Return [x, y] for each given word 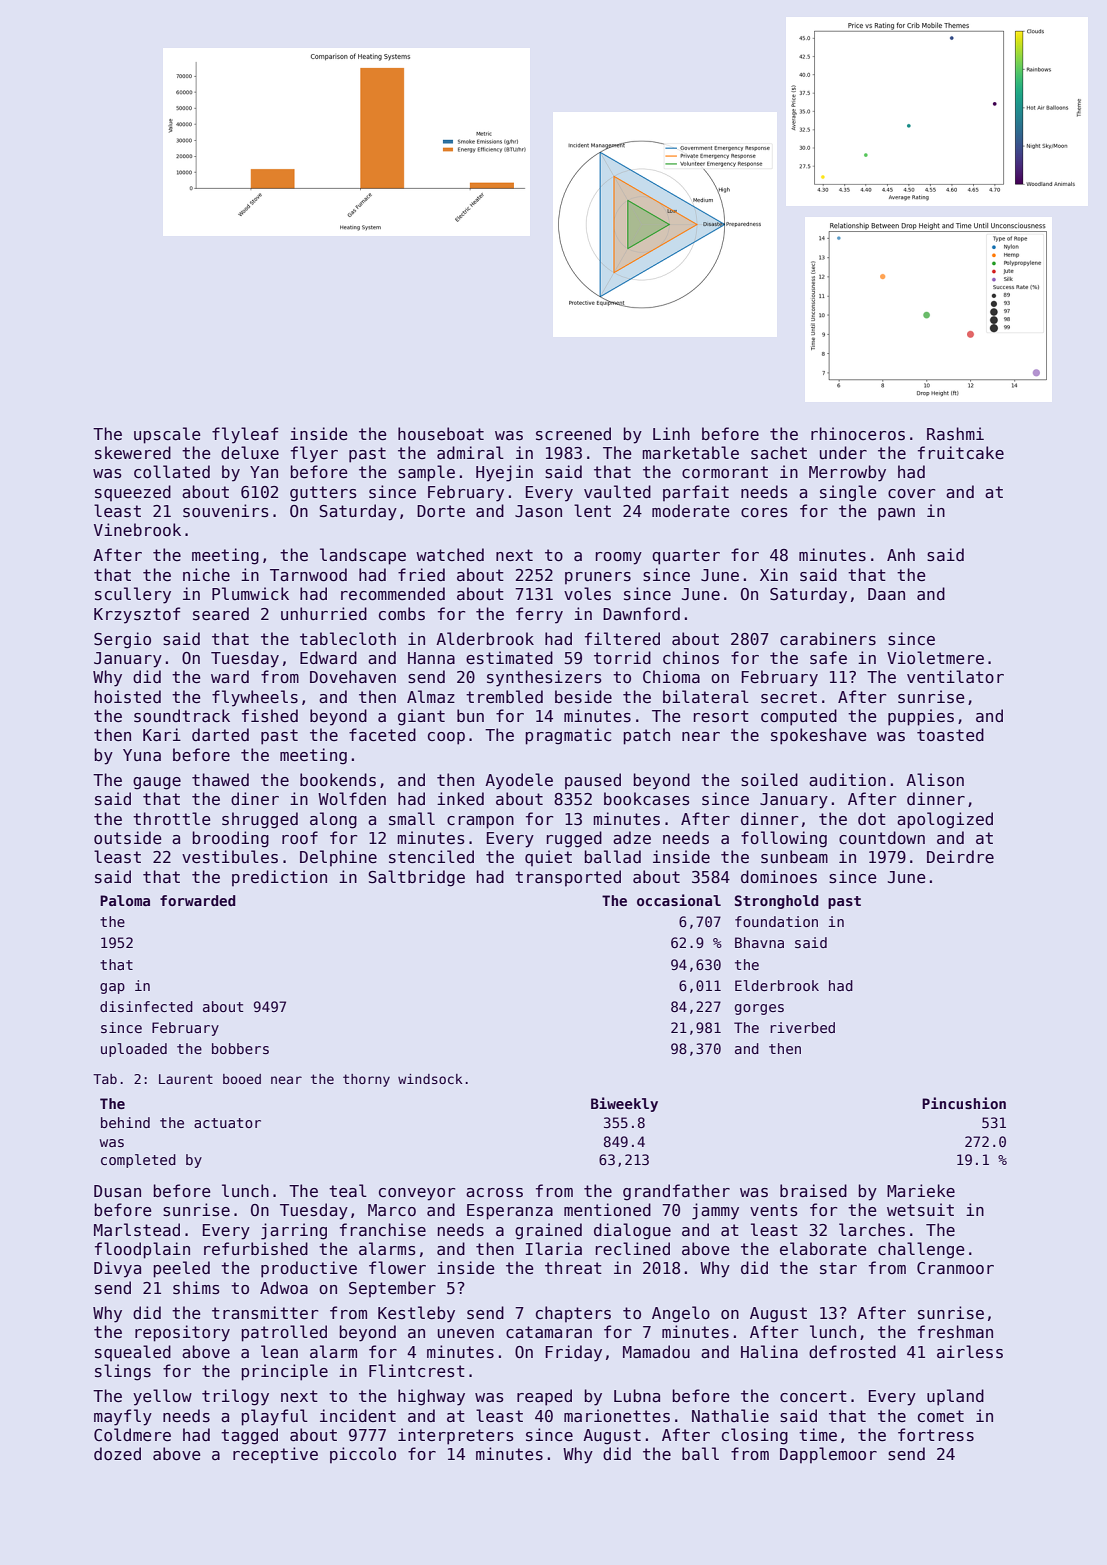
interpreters [456, 1436]
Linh [671, 433]
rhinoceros [858, 434]
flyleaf [245, 435]
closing [755, 1436]
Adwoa [284, 1287]
